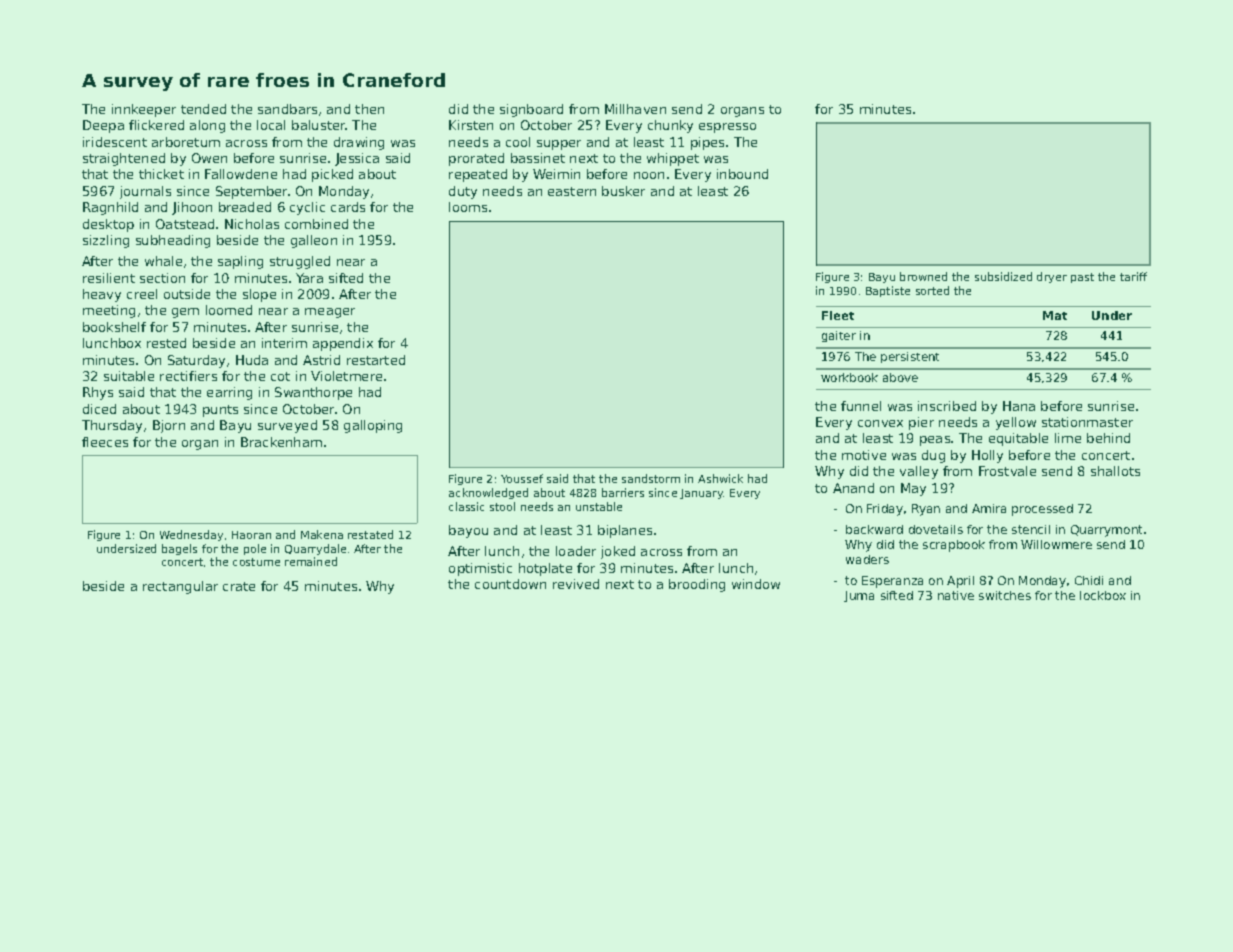  Describe the element at coordinates (727, 128) in the screenshot. I see `espresso` at that location.
